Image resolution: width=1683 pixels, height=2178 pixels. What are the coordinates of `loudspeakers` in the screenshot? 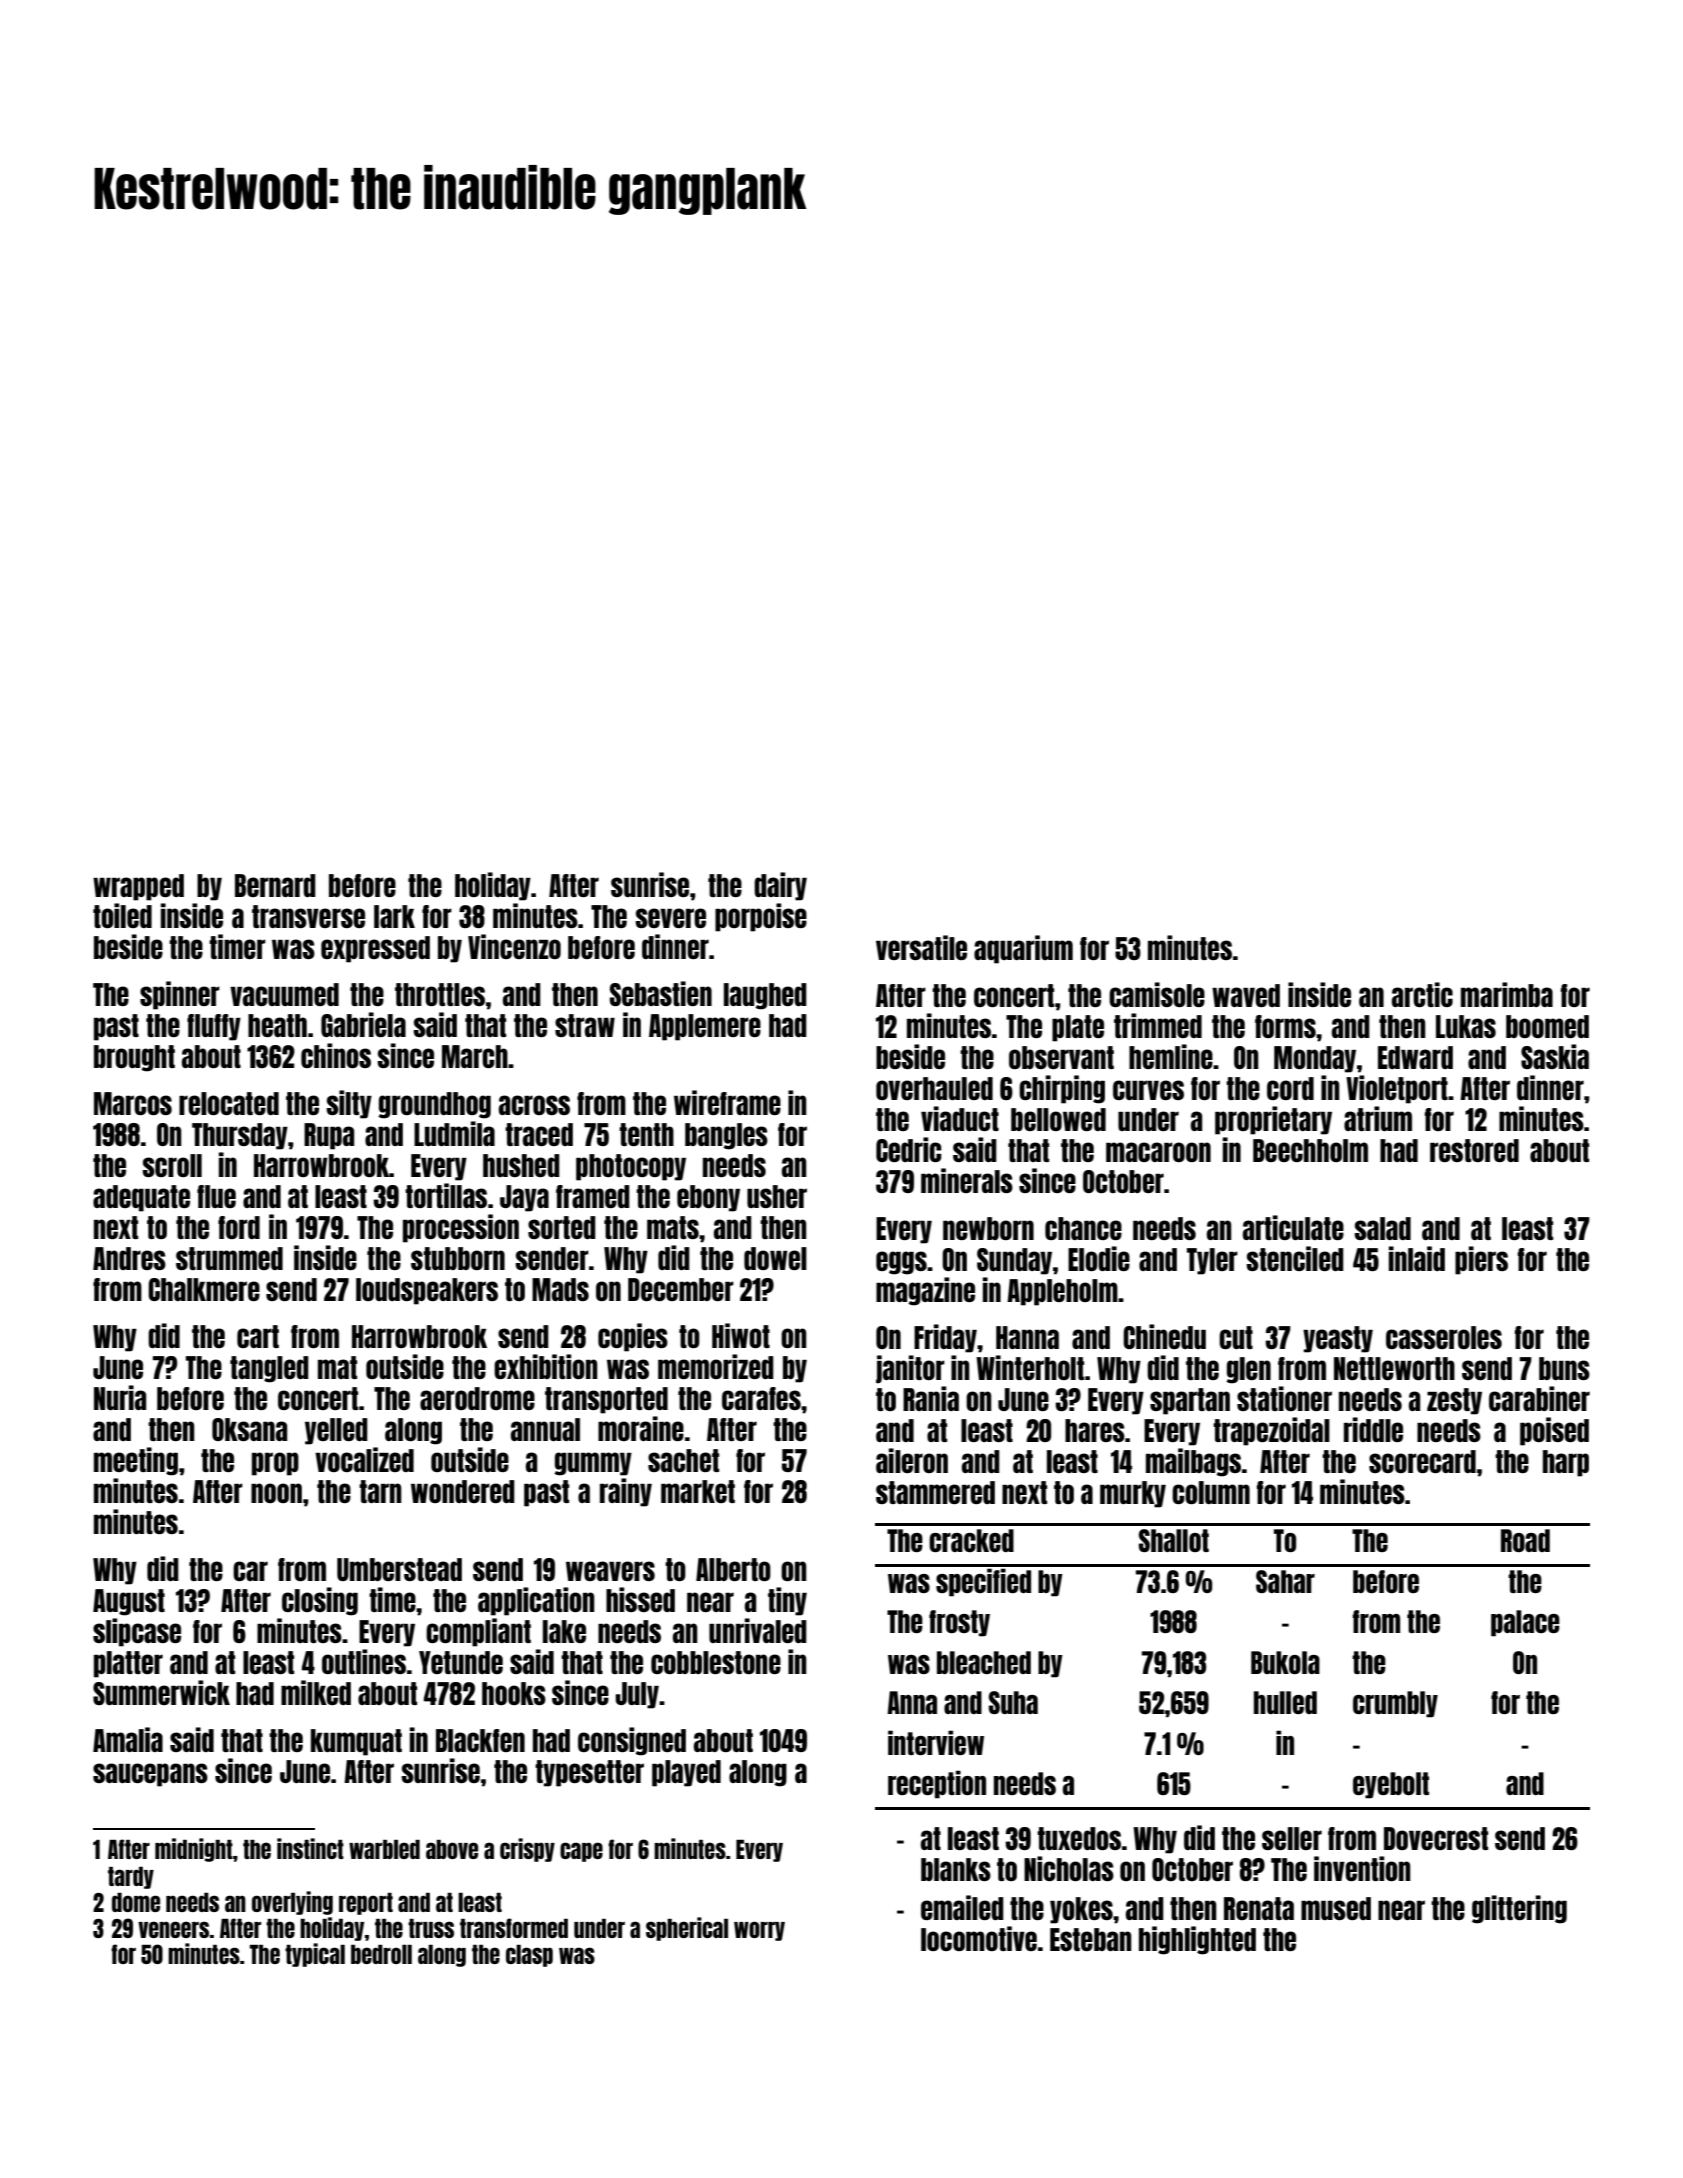 It's located at (427, 1291).
